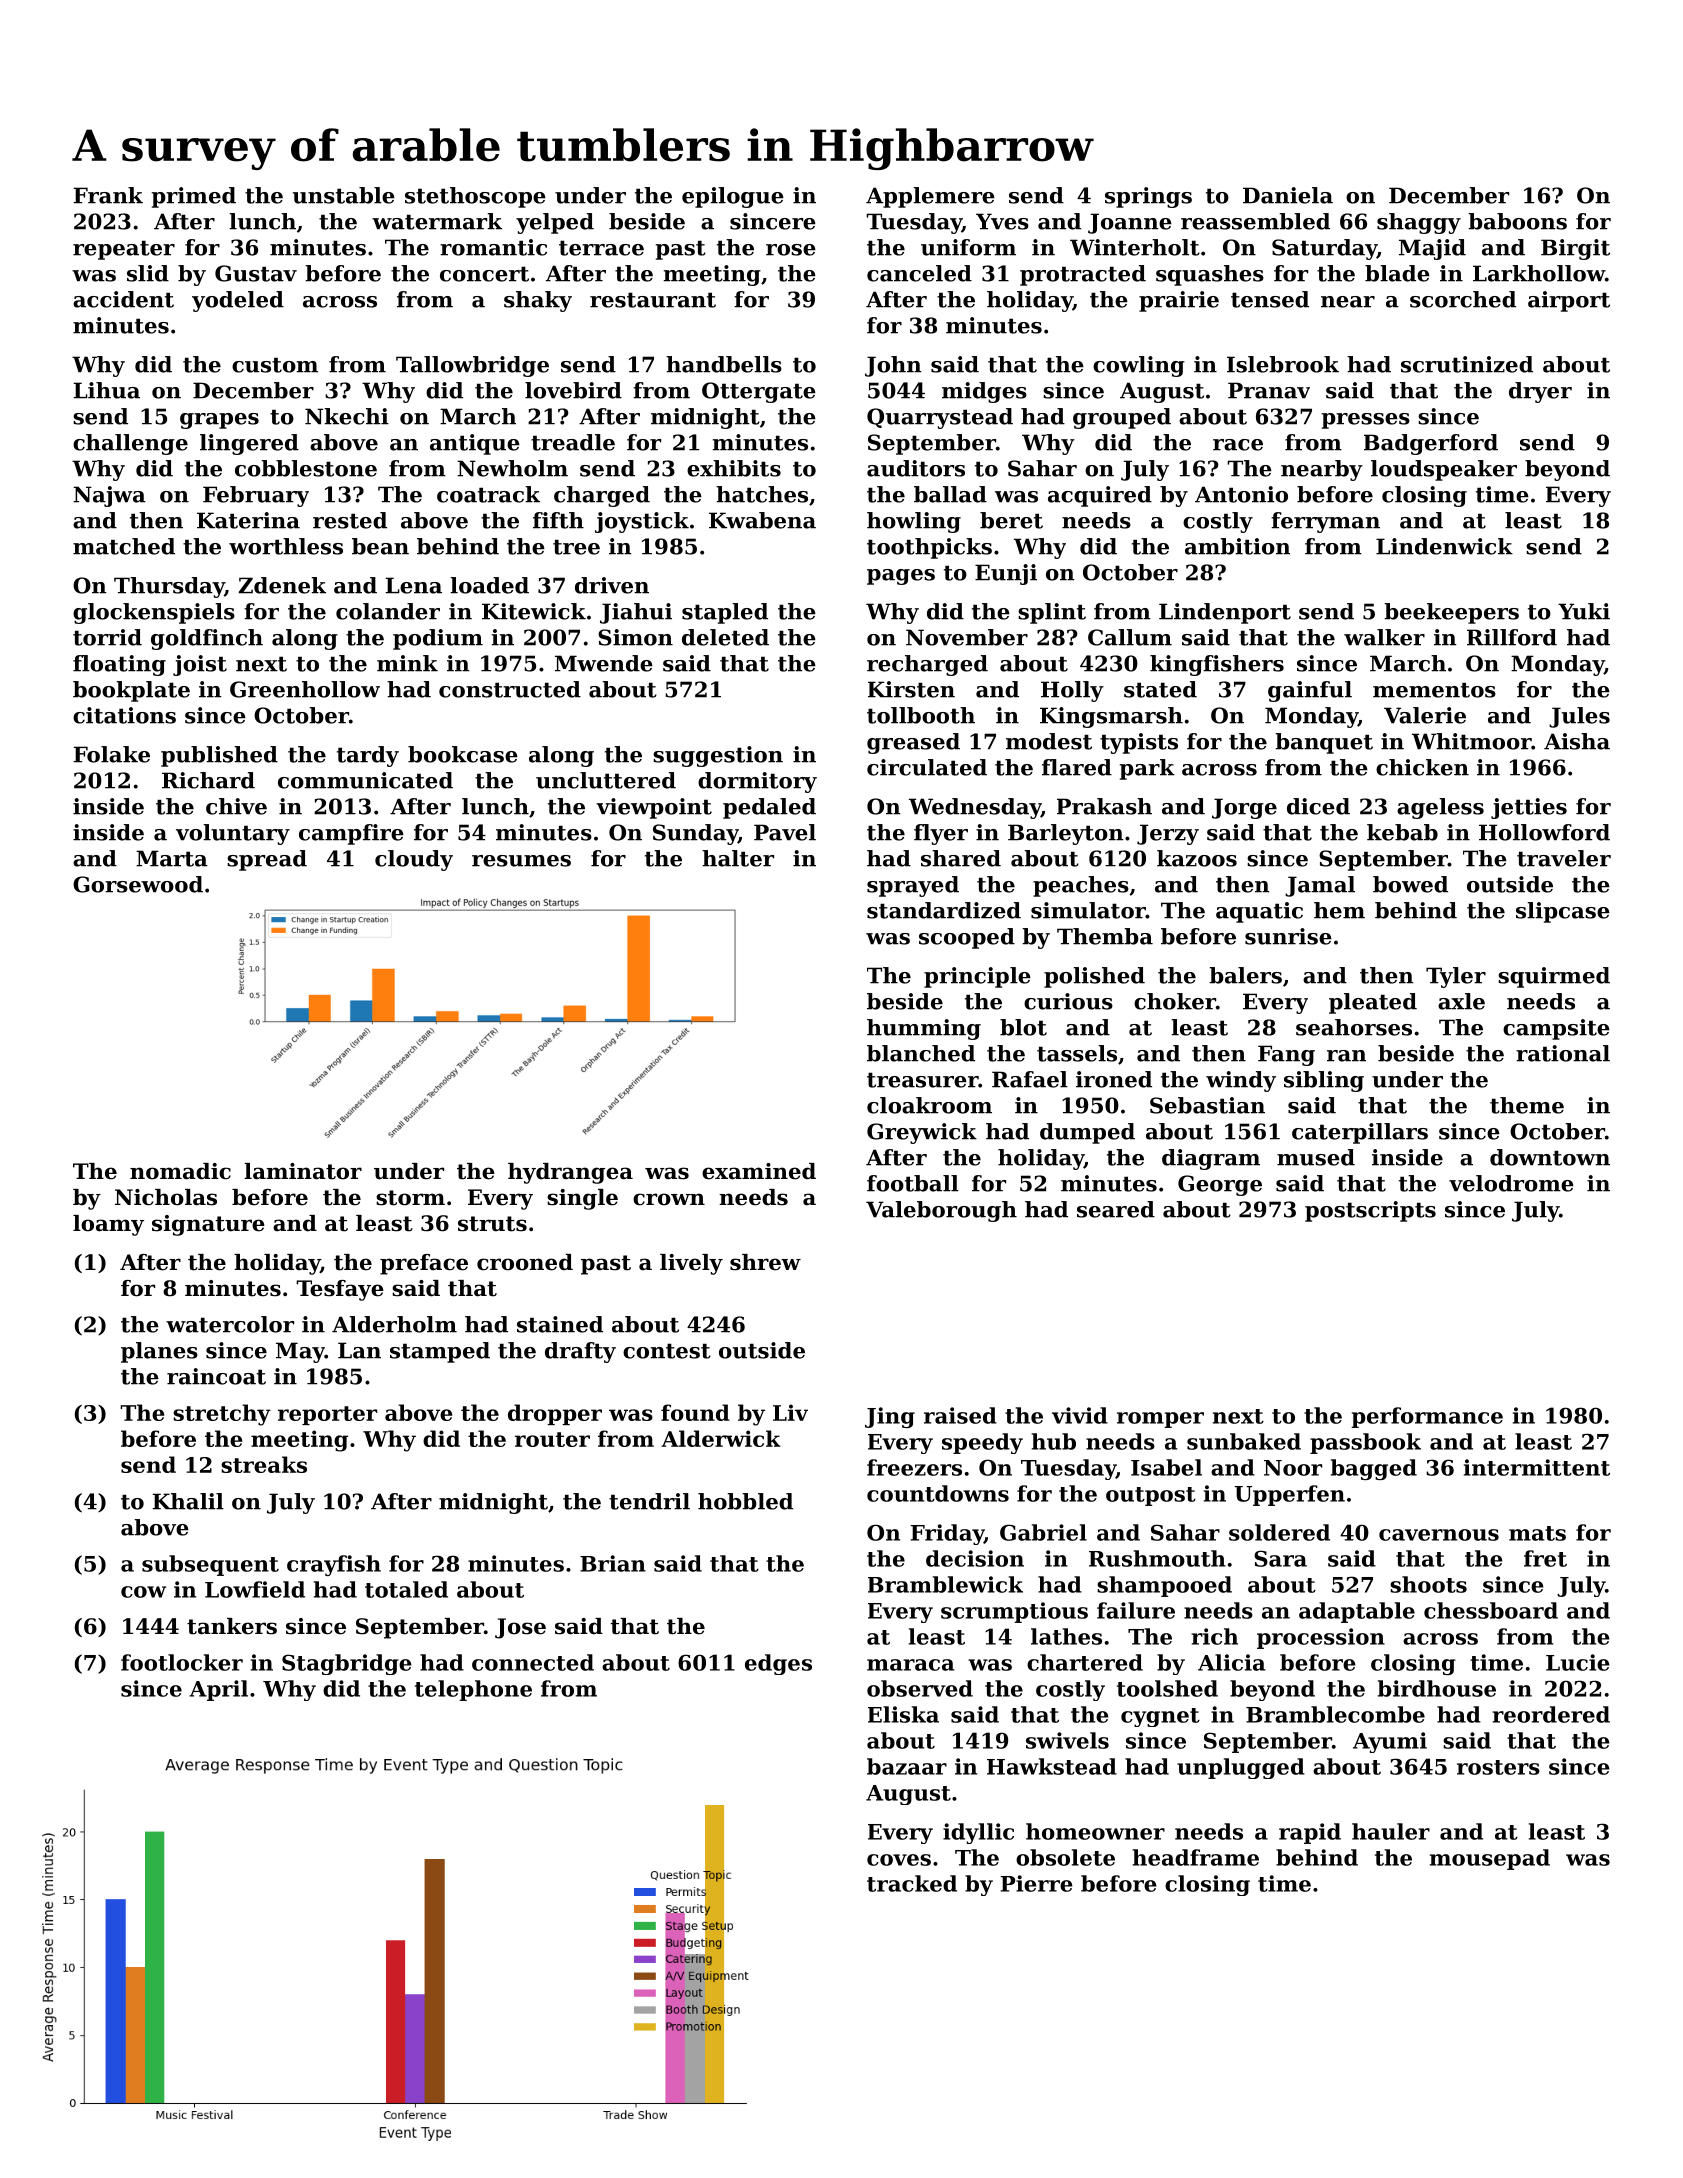 The height and width of the screenshot is (2178, 1683). I want to click on intermittent, so click(1537, 1467).
